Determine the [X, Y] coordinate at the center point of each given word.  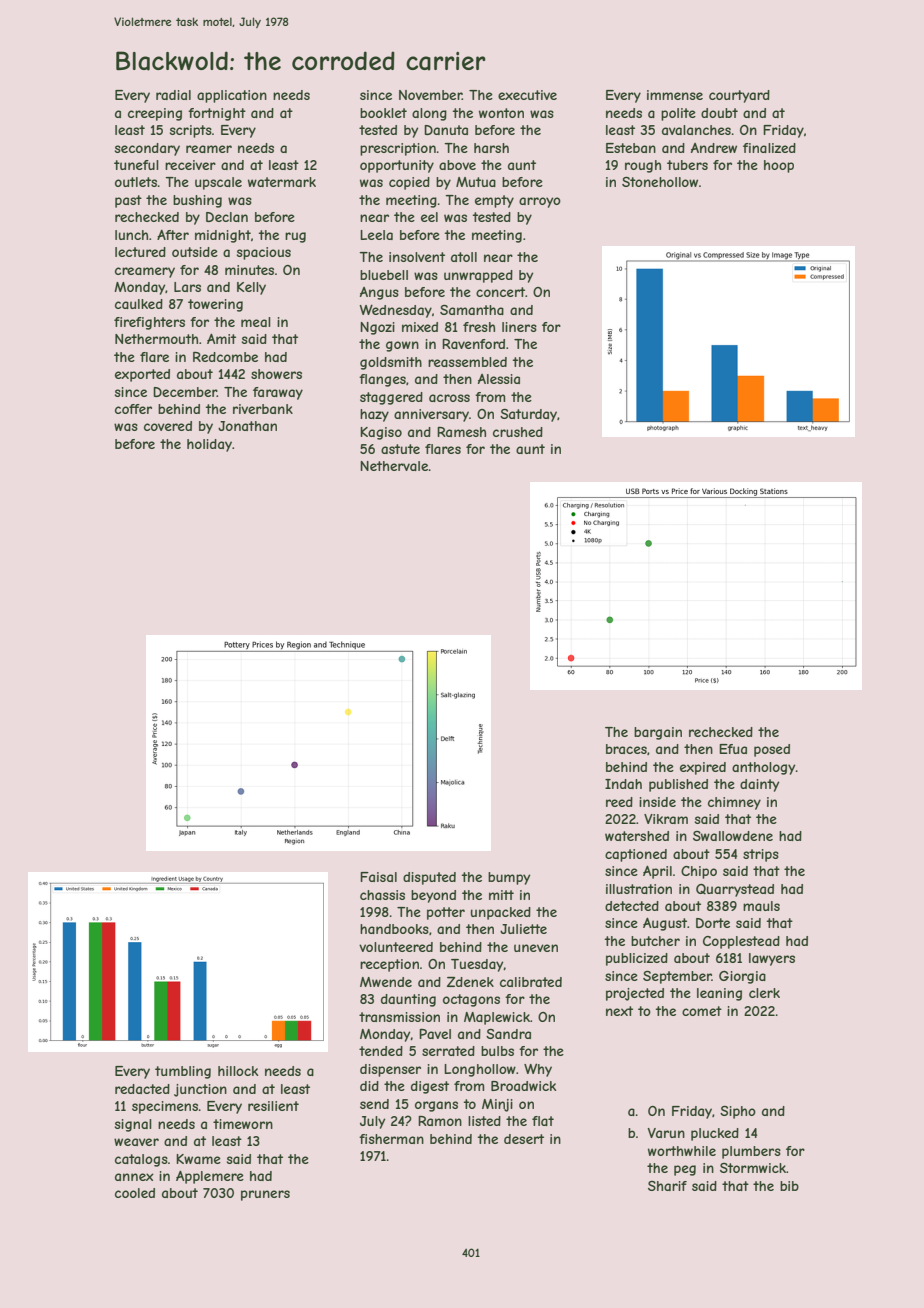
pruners [265, 1195]
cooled [135, 1193]
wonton [501, 113]
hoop [779, 166]
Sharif [667, 1186]
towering [215, 305]
